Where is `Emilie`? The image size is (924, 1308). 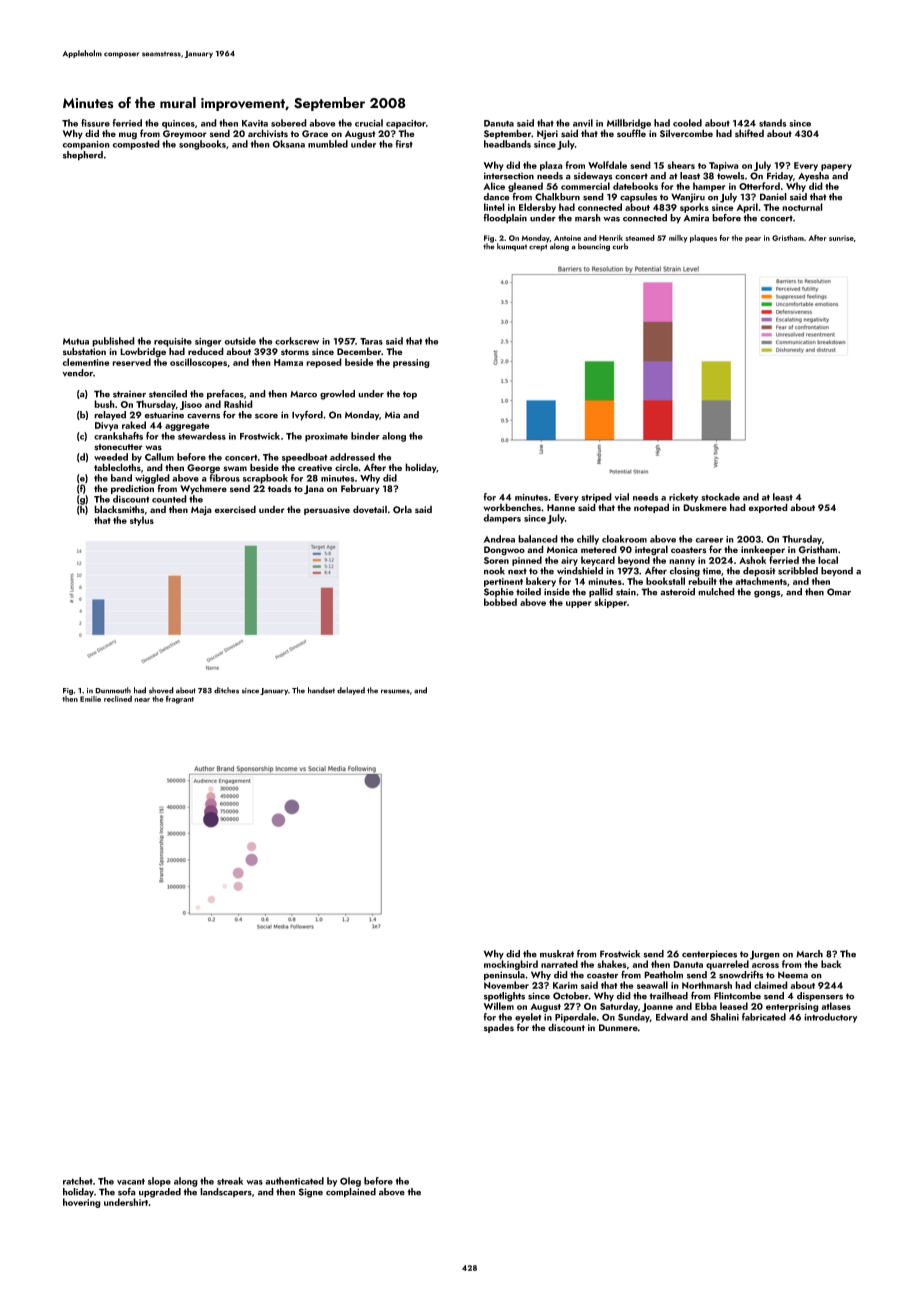 Emilie is located at coordinates (90, 699).
